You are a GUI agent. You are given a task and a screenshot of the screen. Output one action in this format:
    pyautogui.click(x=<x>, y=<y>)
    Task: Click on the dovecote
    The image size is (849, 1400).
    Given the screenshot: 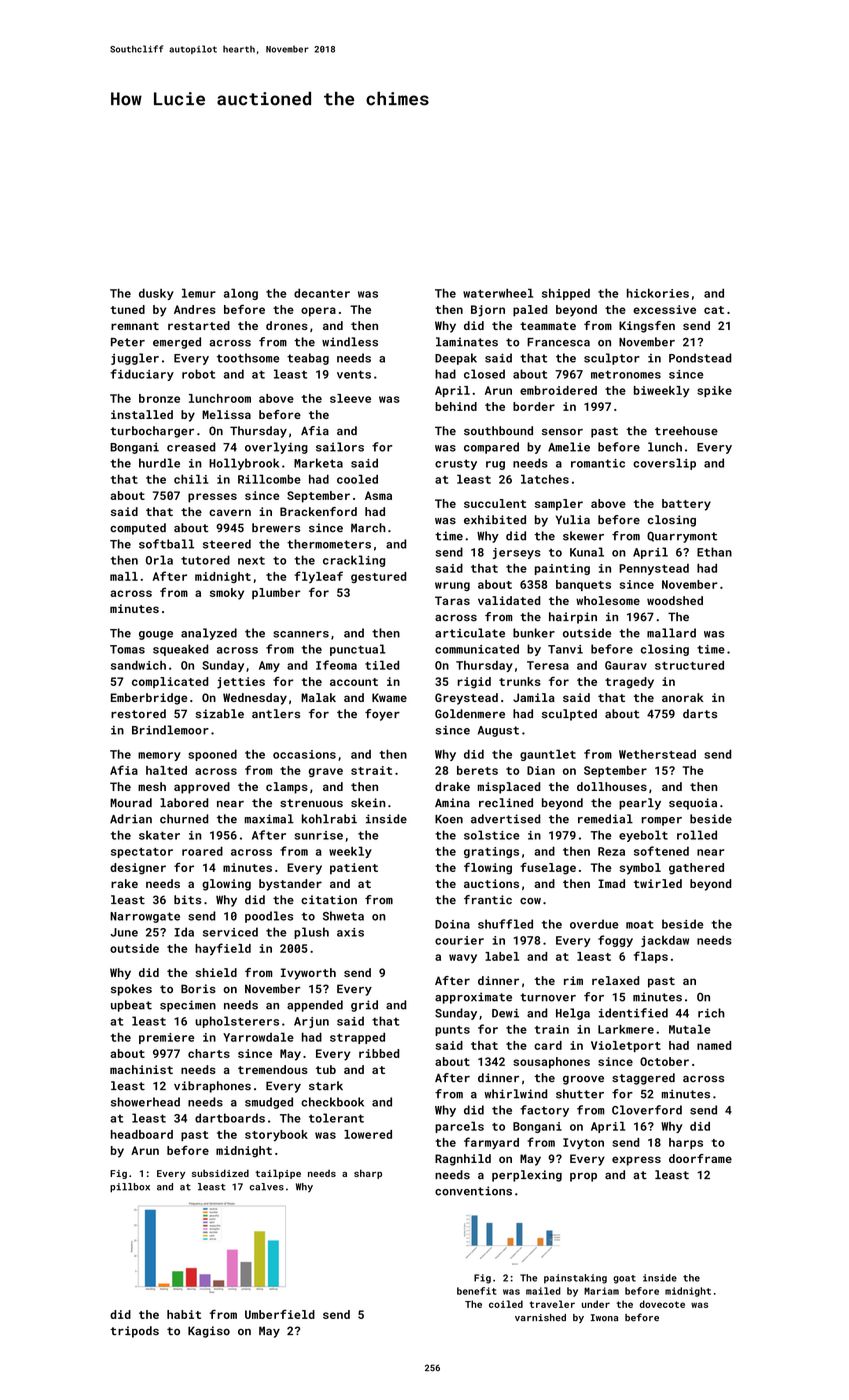 What is the action you would take?
    pyautogui.click(x=662, y=1304)
